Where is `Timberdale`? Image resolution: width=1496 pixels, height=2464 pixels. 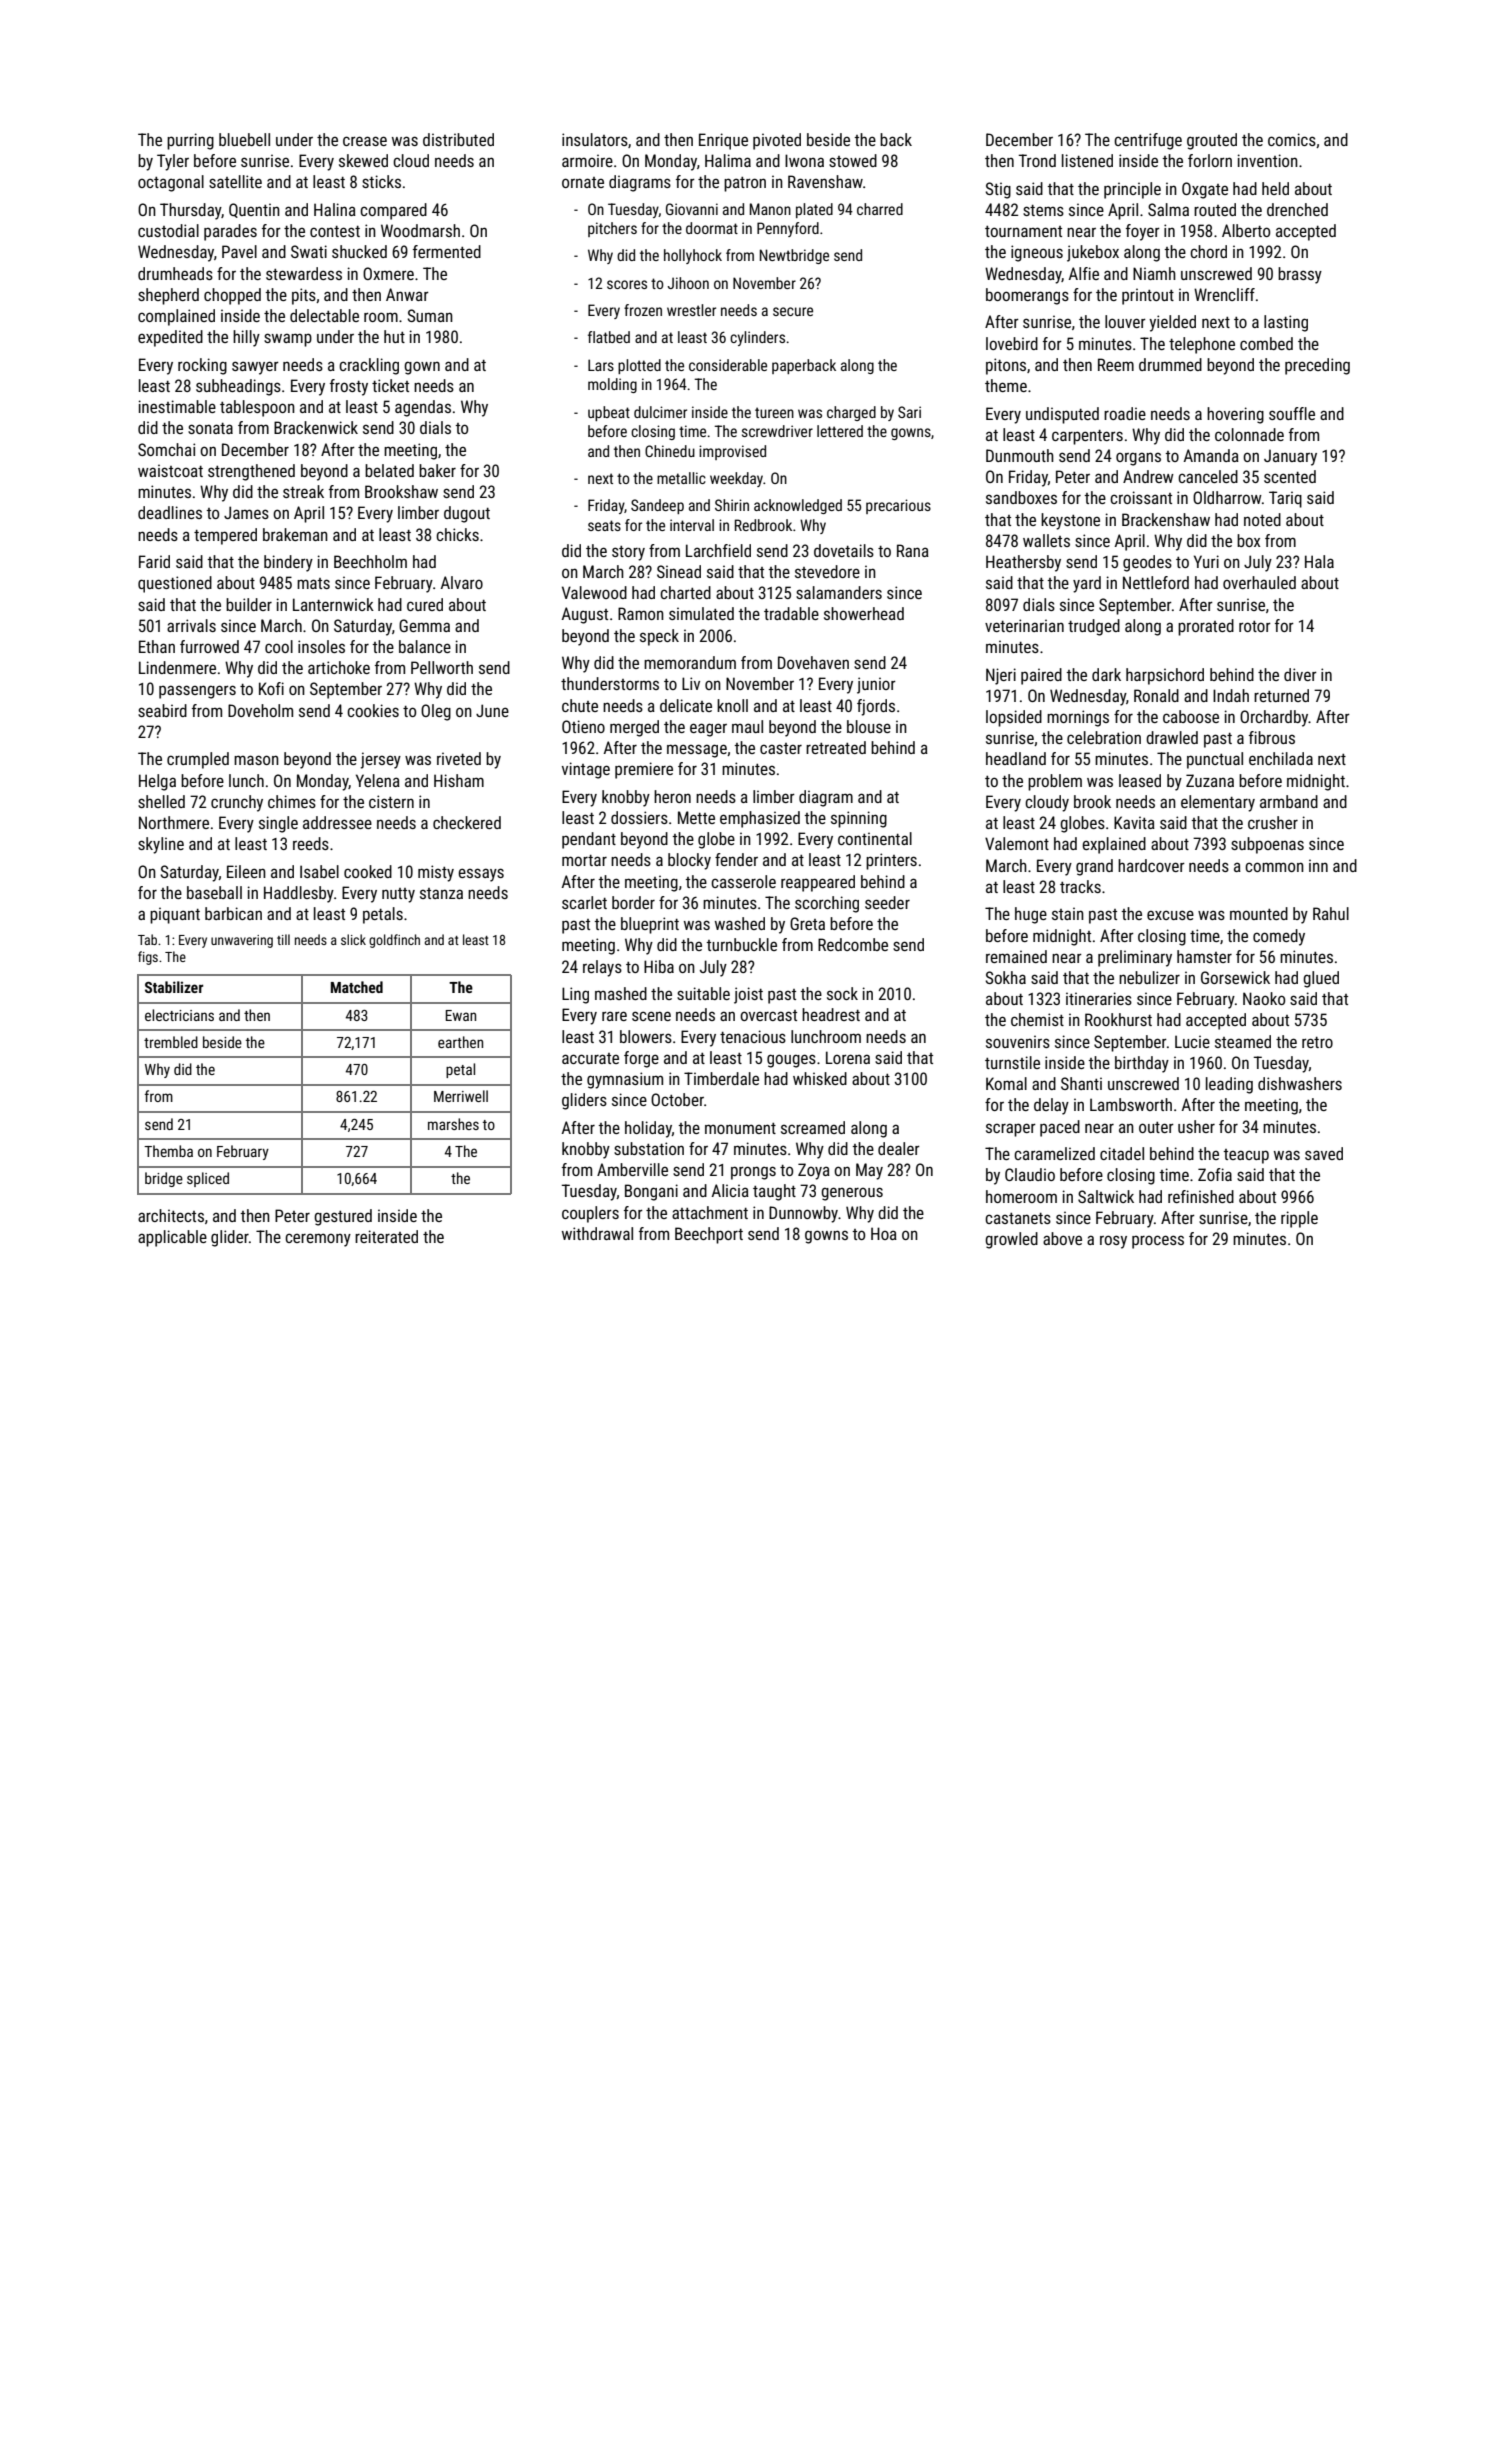
Timberdale is located at coordinates (721, 1078).
